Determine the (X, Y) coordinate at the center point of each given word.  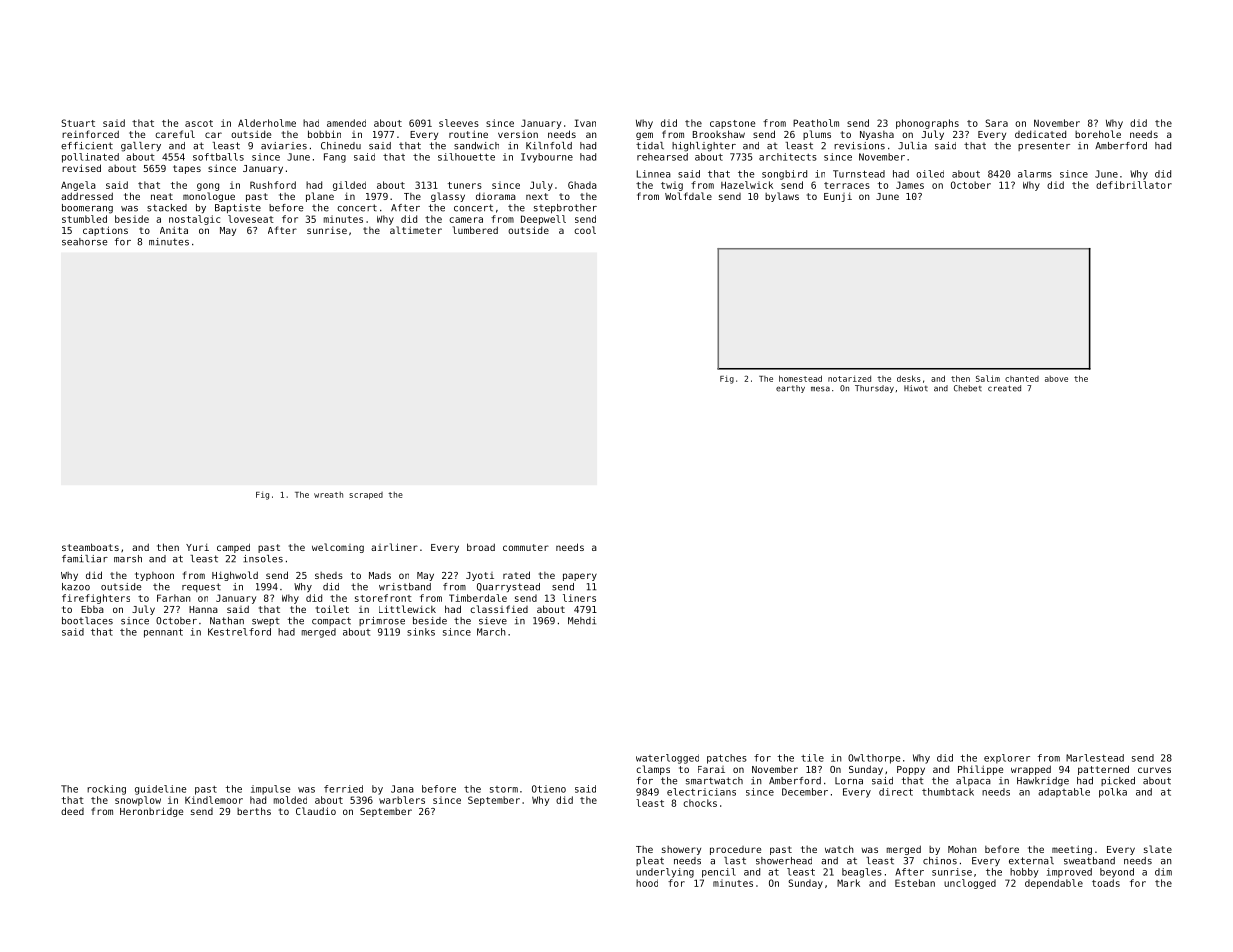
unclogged (970, 884)
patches (727, 759)
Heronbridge (151, 812)
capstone (732, 124)
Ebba (92, 609)
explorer (1007, 759)
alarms (1035, 174)
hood (647, 883)
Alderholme (267, 123)
